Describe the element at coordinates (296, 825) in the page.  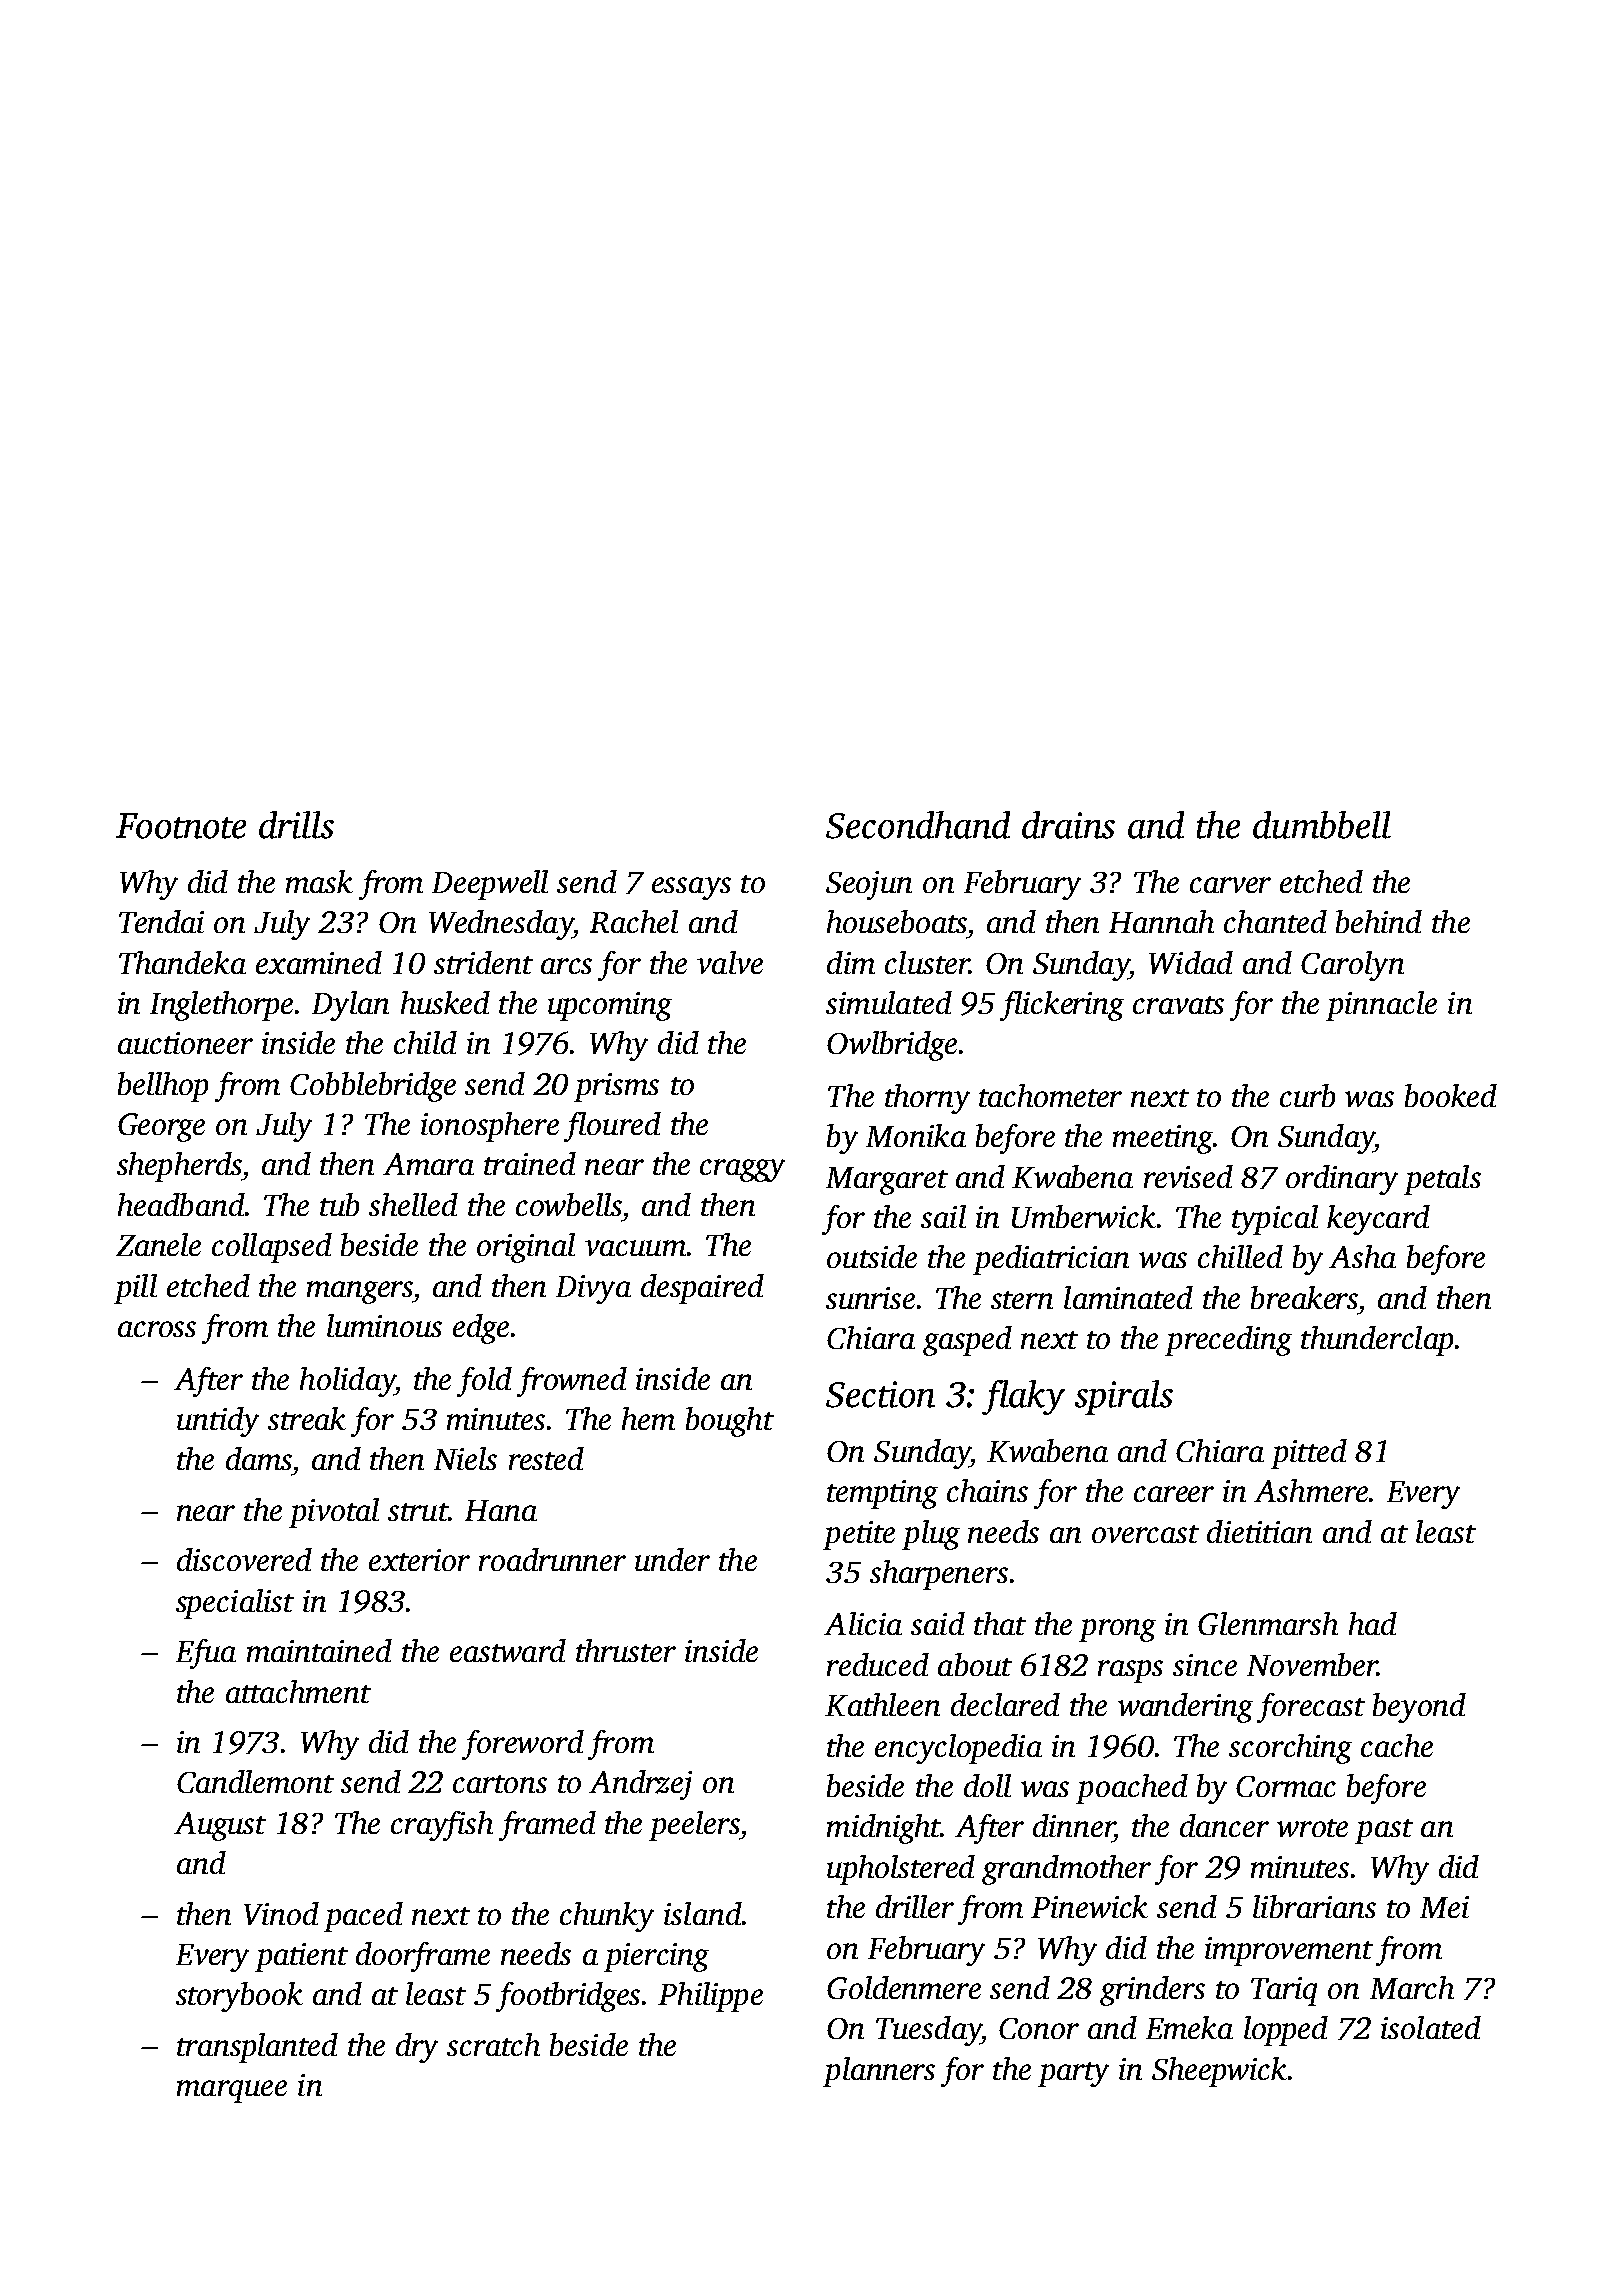
I see `drills` at that location.
